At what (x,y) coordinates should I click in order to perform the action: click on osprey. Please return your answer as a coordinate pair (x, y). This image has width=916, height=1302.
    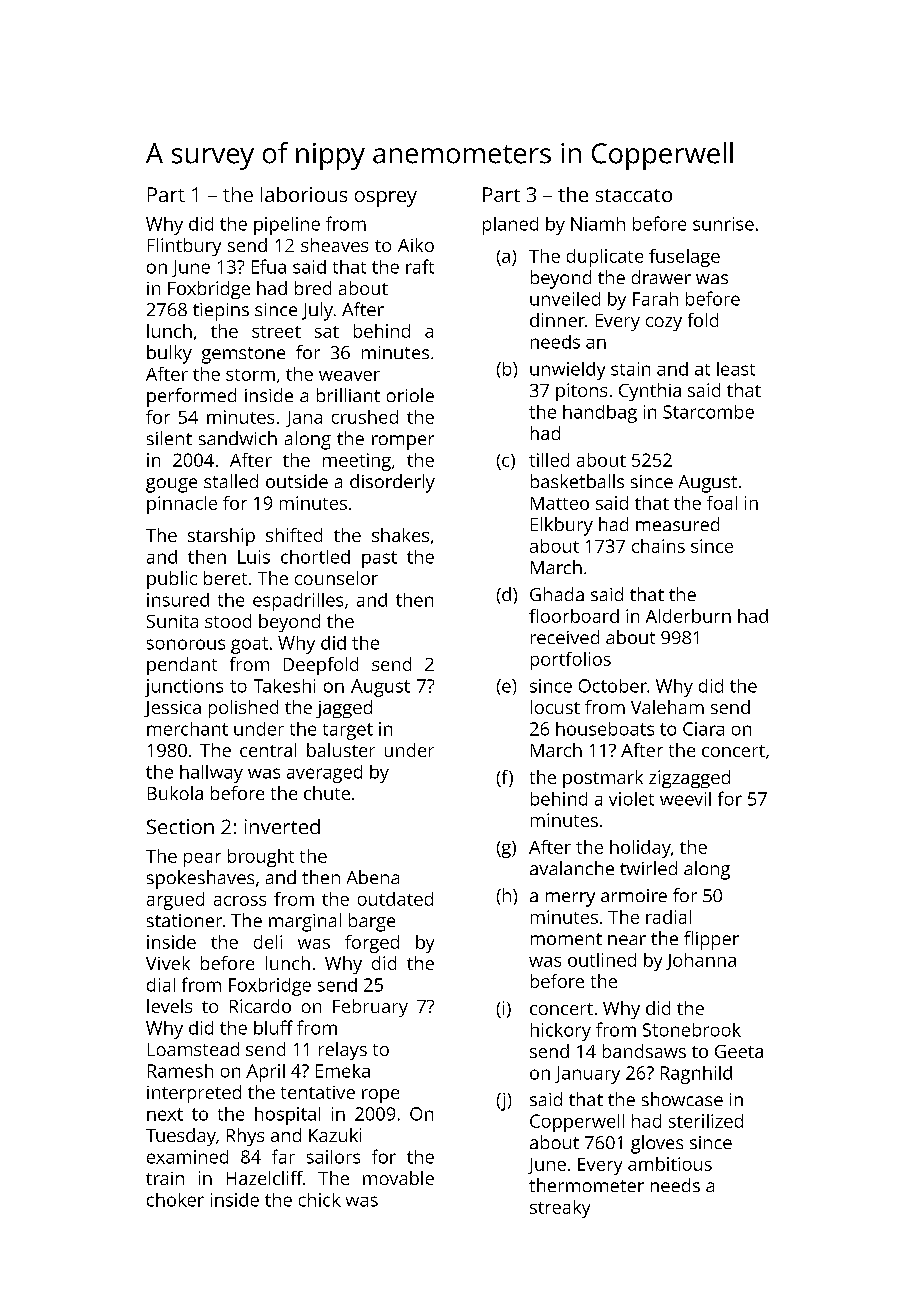
    Looking at the image, I should click on (386, 199).
